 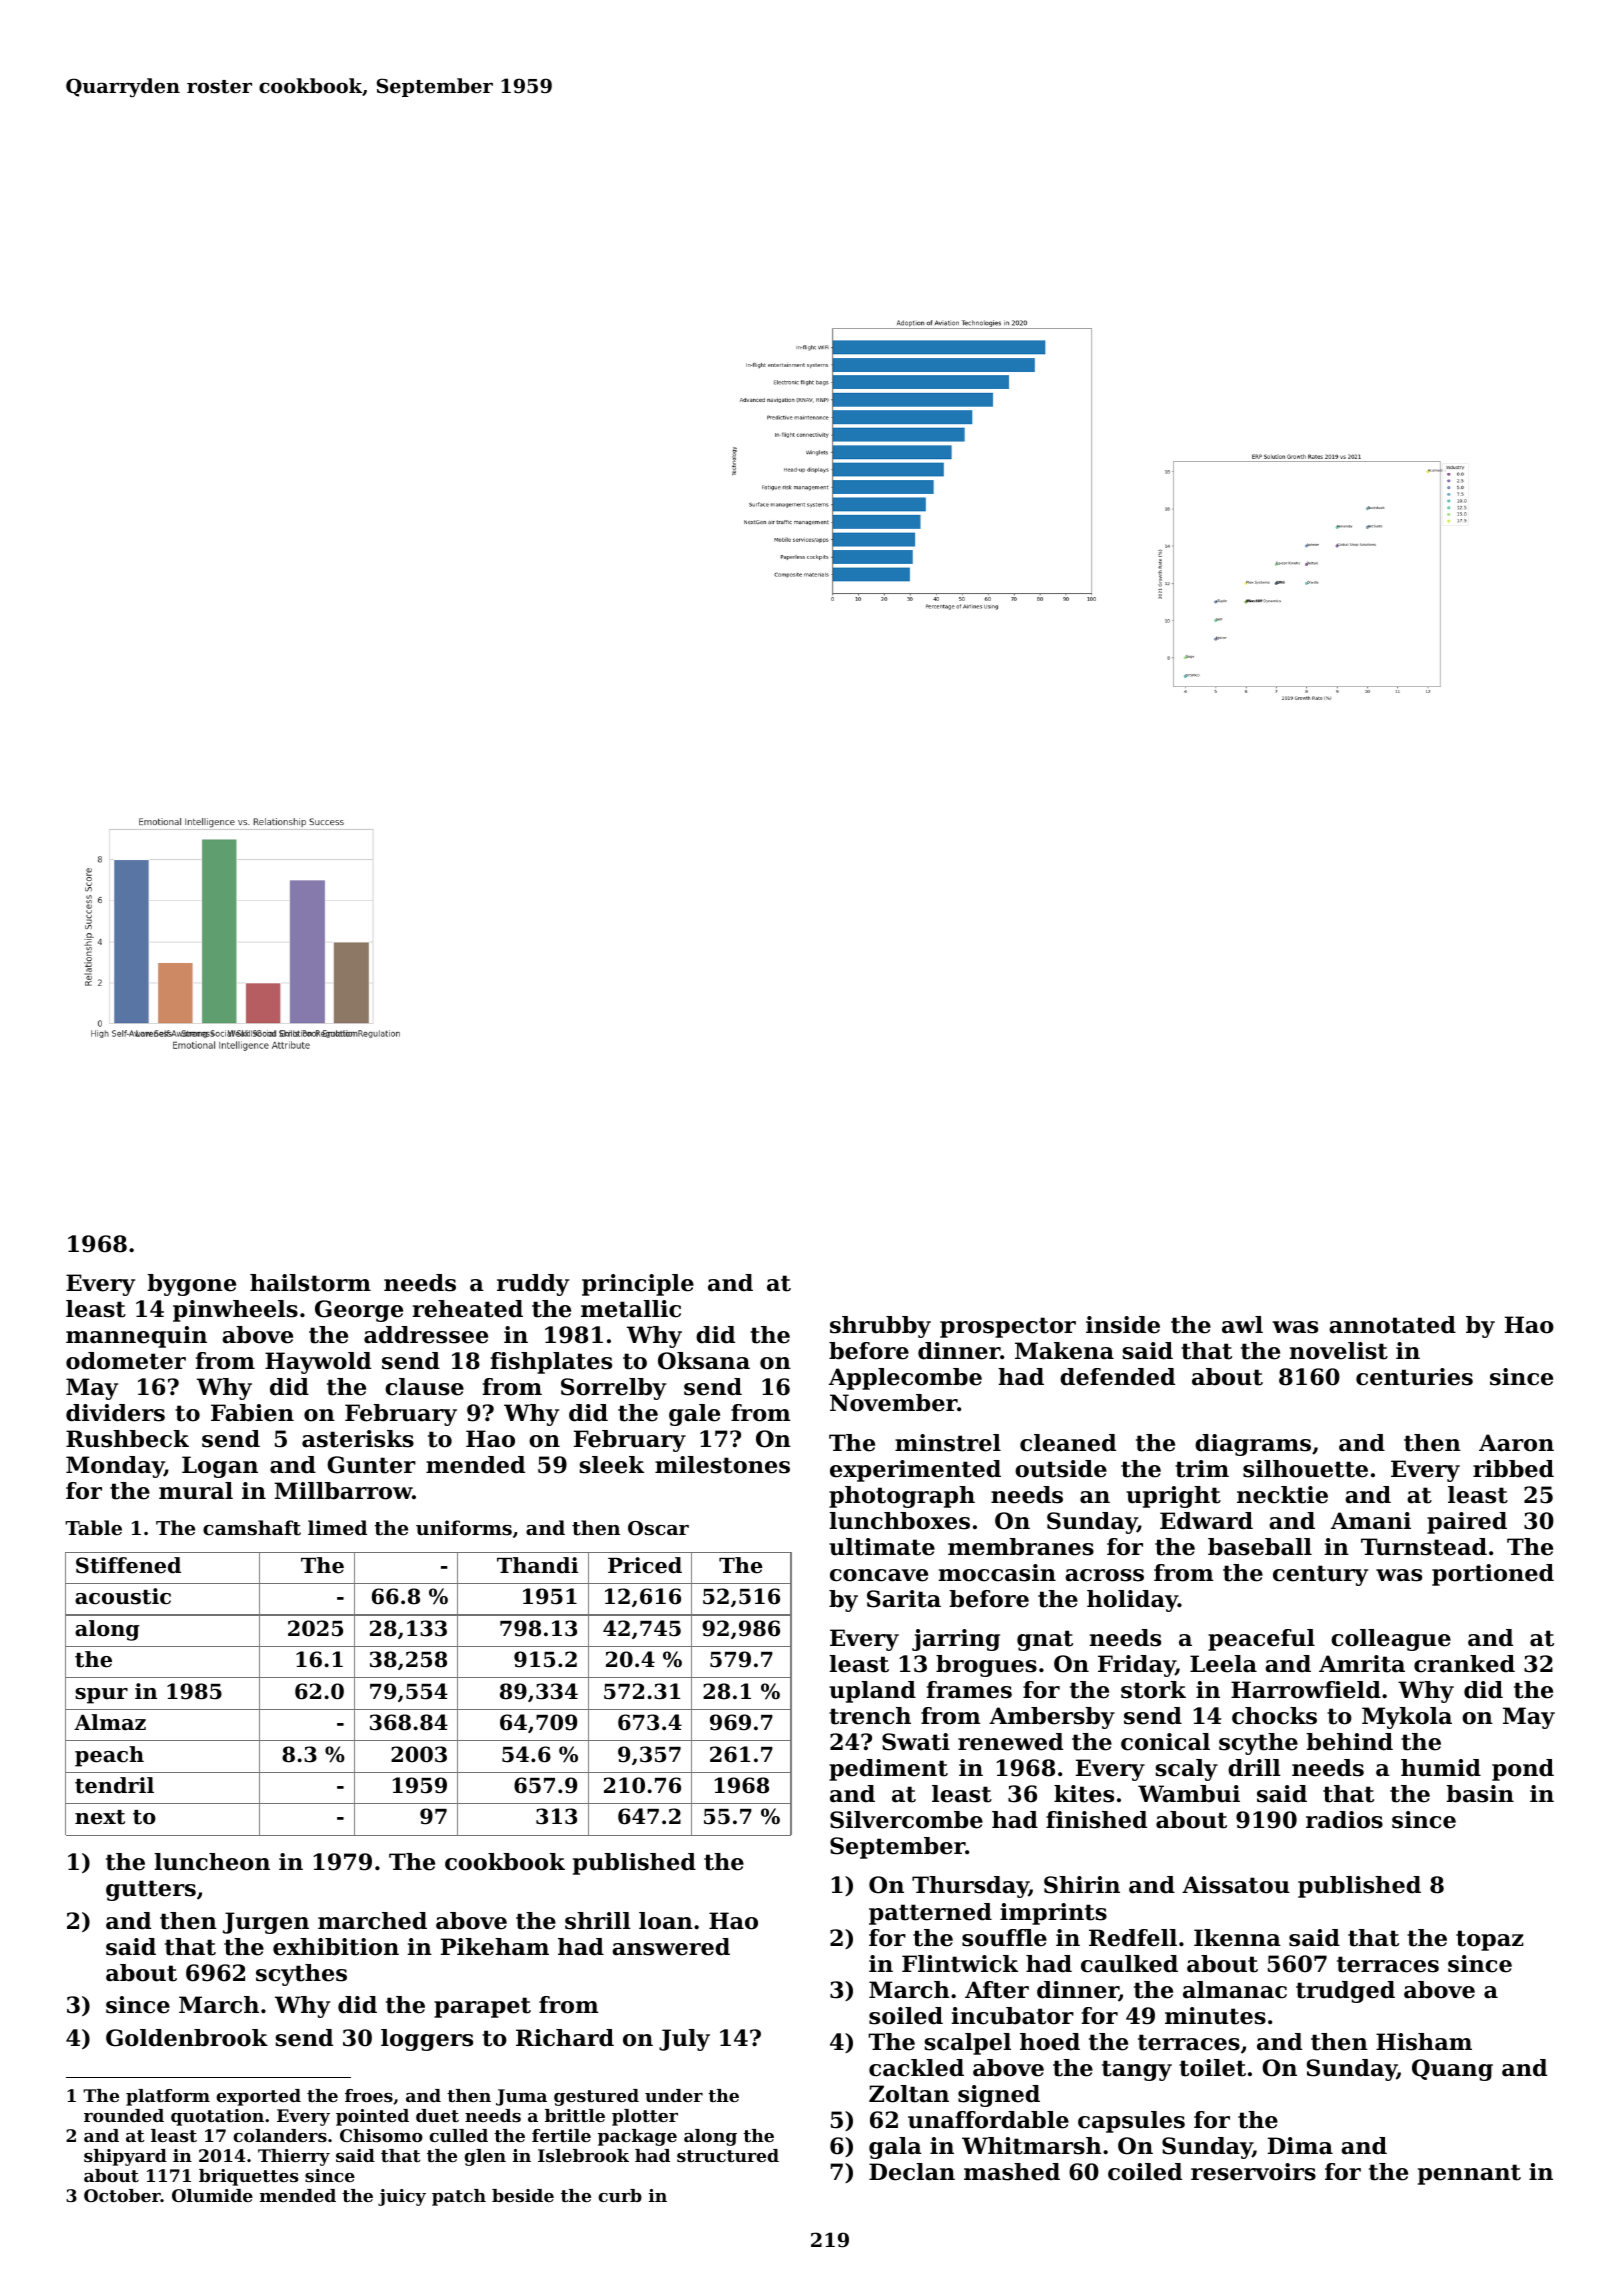 What do you see at coordinates (638, 1285) in the screenshot?
I see `principle` at bounding box center [638, 1285].
